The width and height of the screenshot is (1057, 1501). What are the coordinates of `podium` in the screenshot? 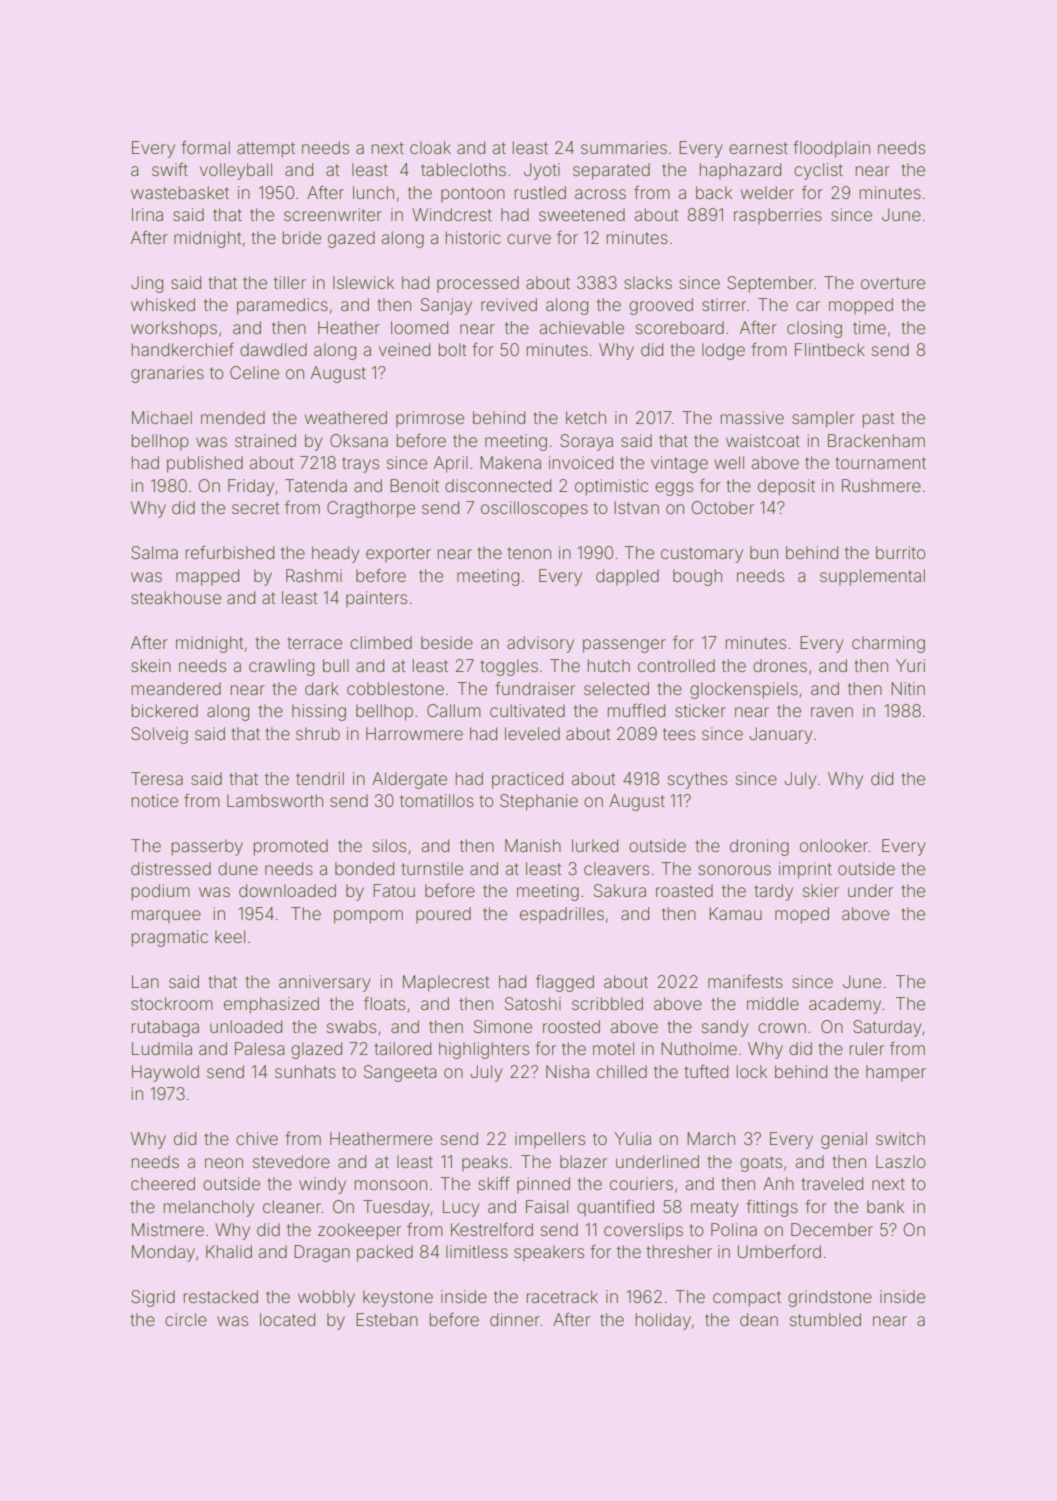 It's located at (161, 892).
